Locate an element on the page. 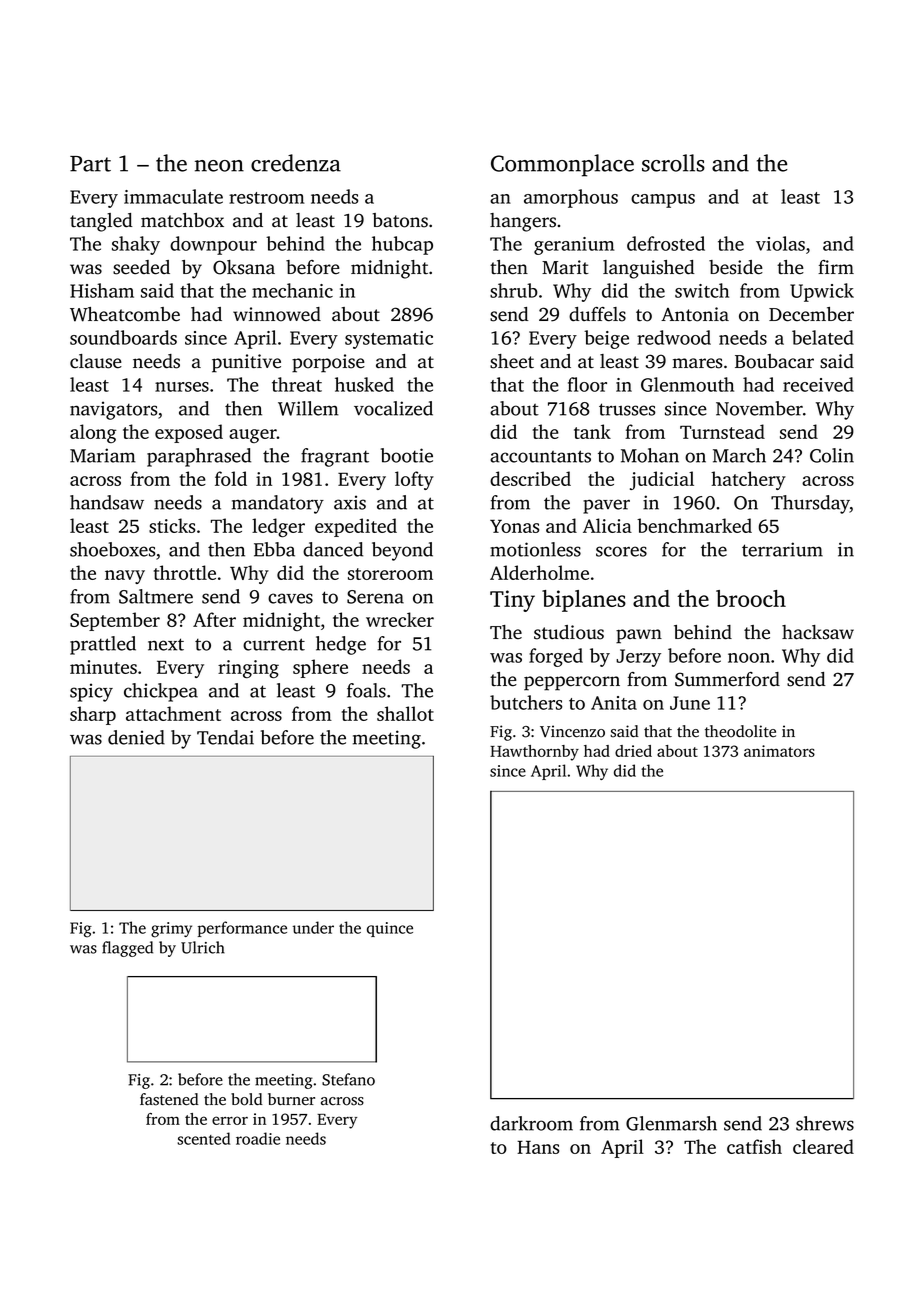 This page has height=1311, width=924. fold is located at coordinates (231, 478).
